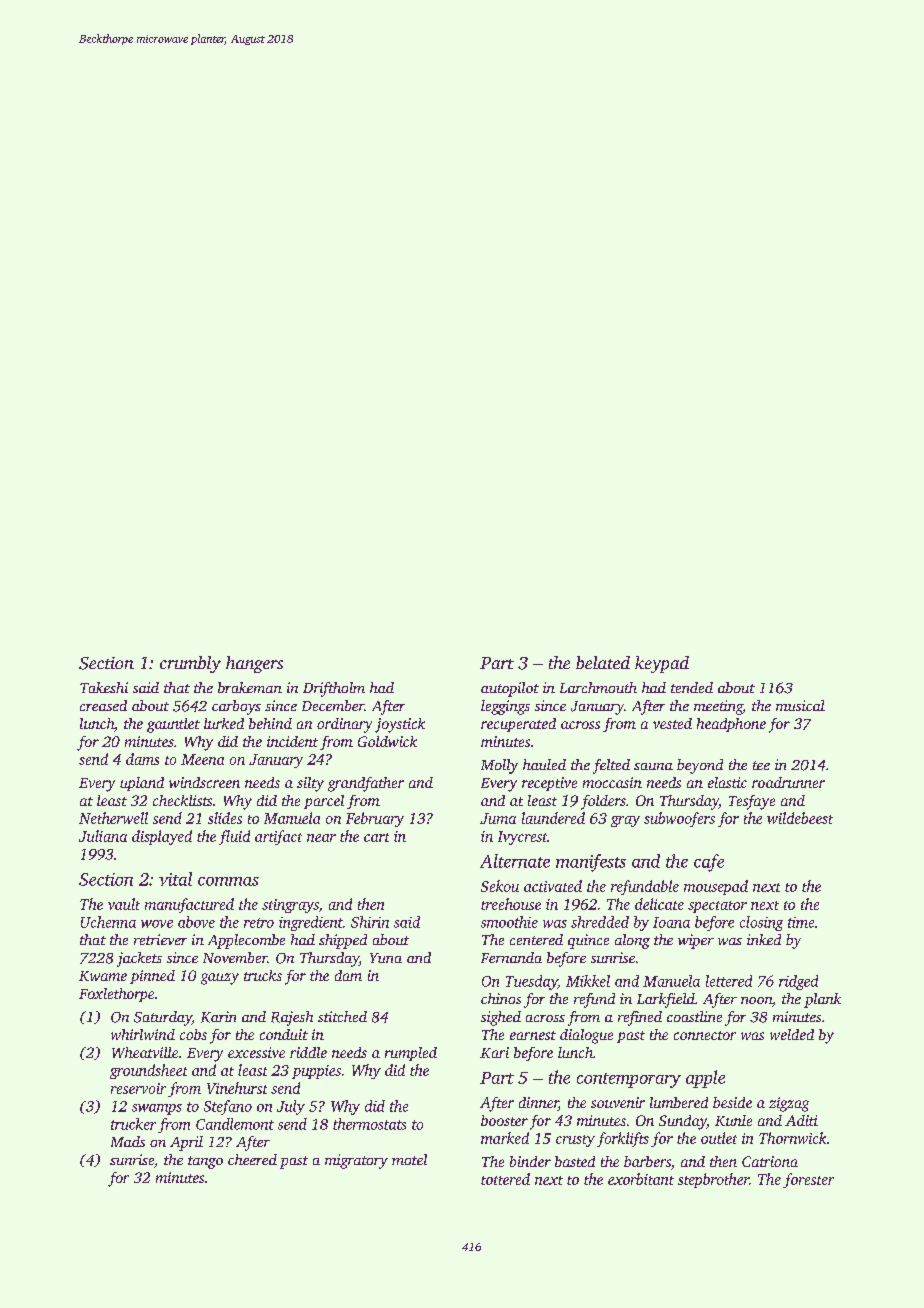  Describe the element at coordinates (190, 664) in the document. I see `crumbly` at that location.
